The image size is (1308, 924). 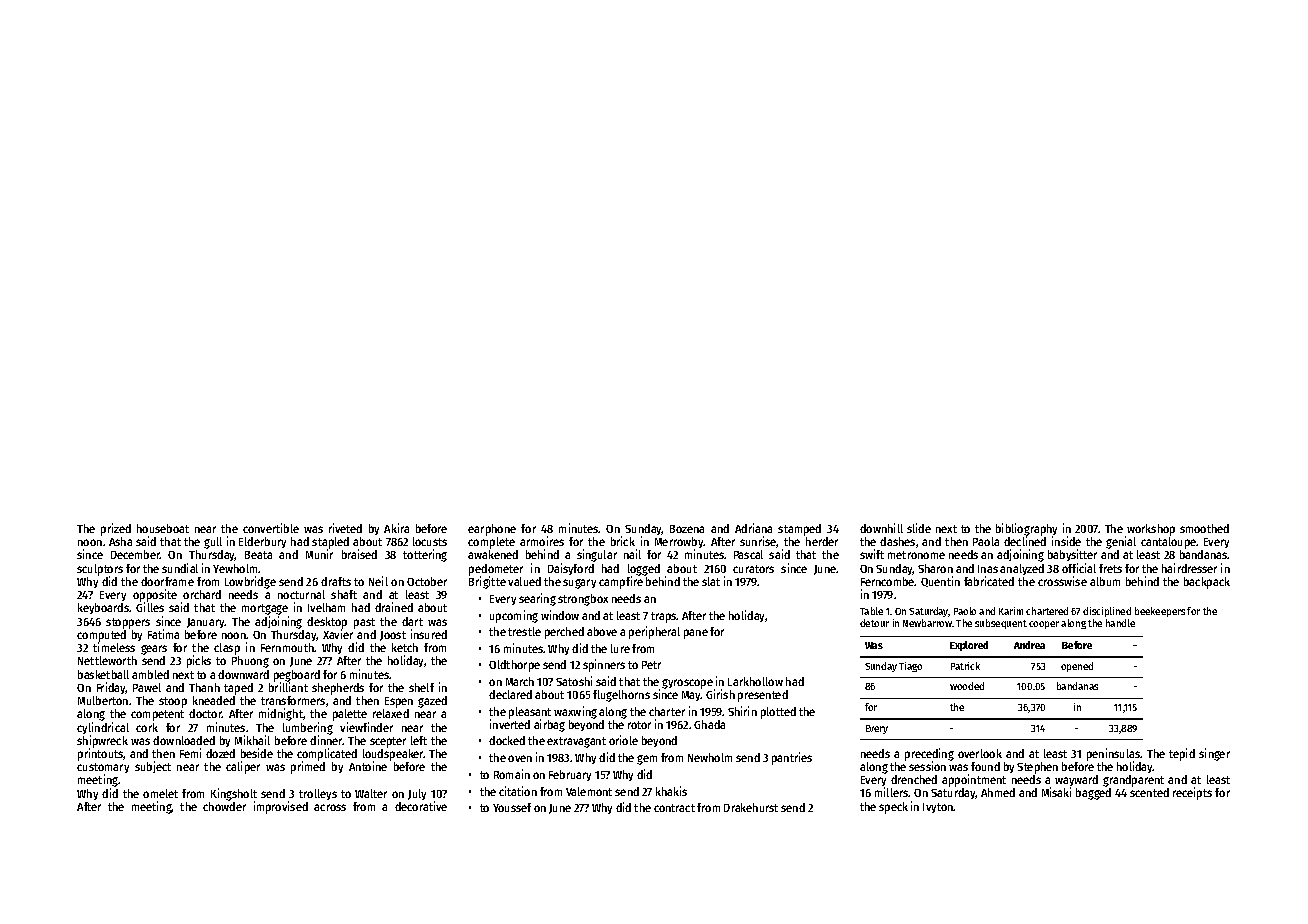 What do you see at coordinates (220, 753) in the screenshot?
I see `dozed` at bounding box center [220, 753].
